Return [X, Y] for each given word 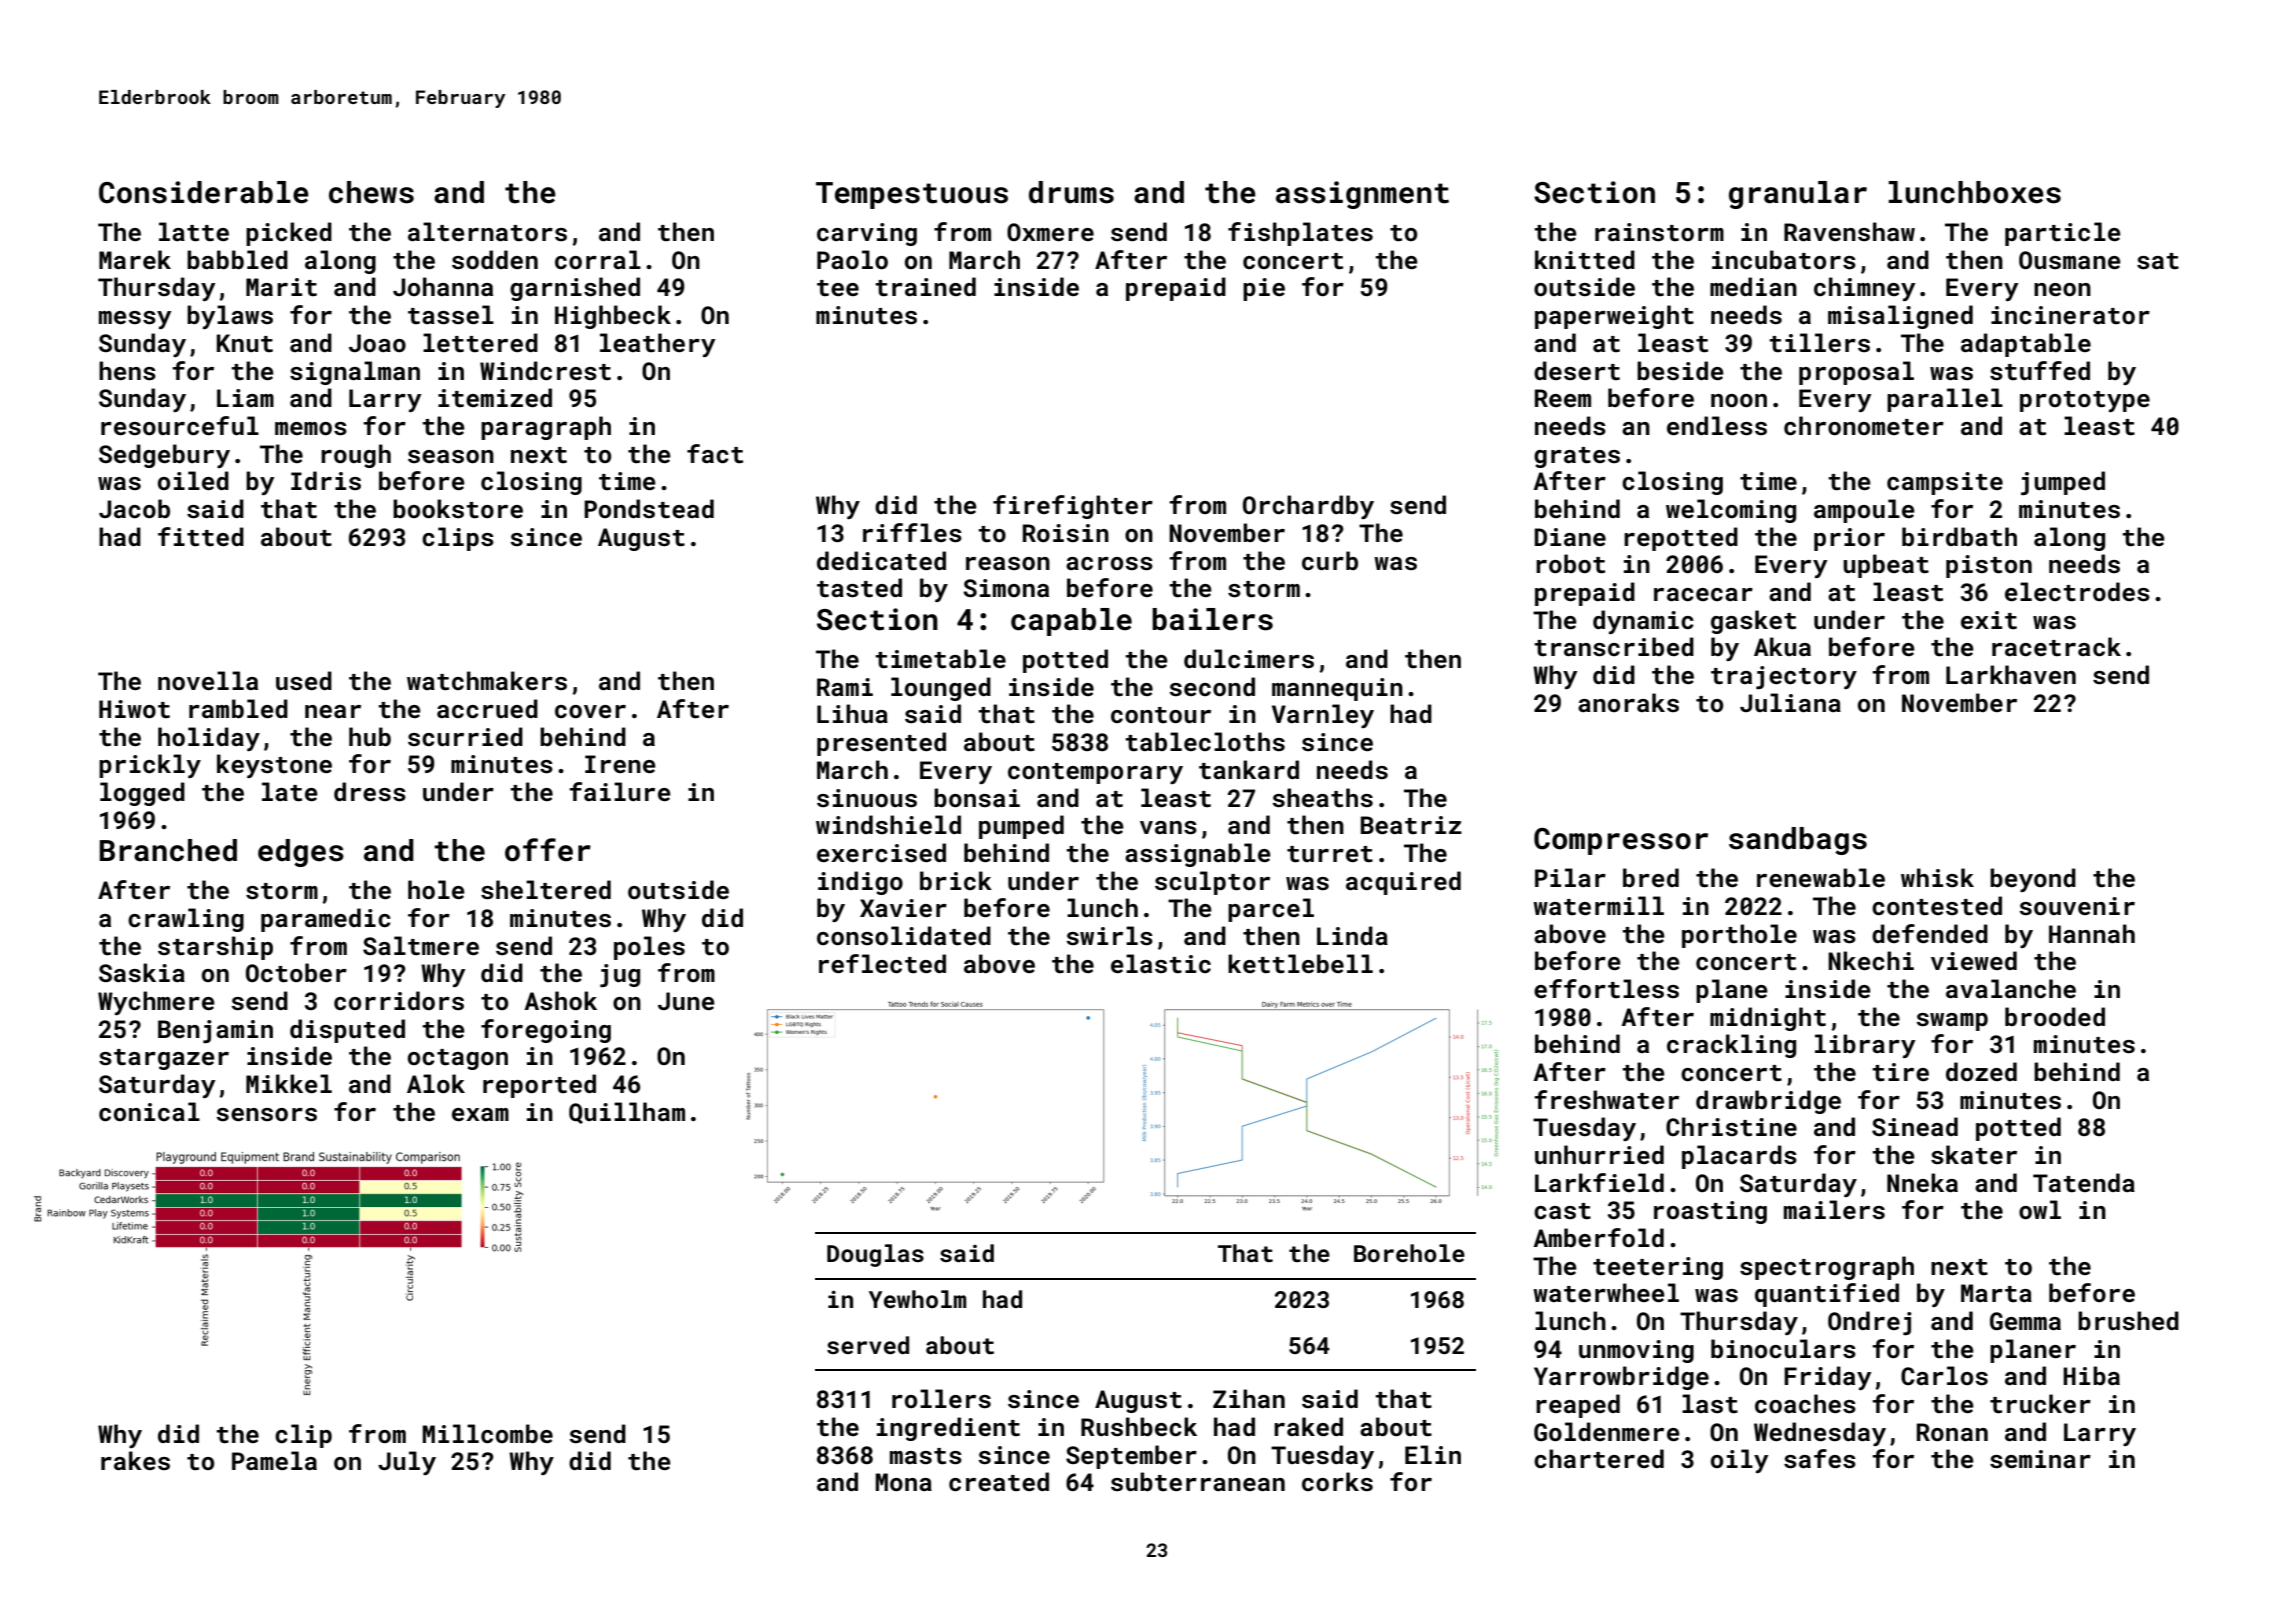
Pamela [274, 1460]
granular [1798, 195]
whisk [1937, 878]
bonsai [977, 798]
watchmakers [487, 681]
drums [1071, 192]
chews [371, 192]
